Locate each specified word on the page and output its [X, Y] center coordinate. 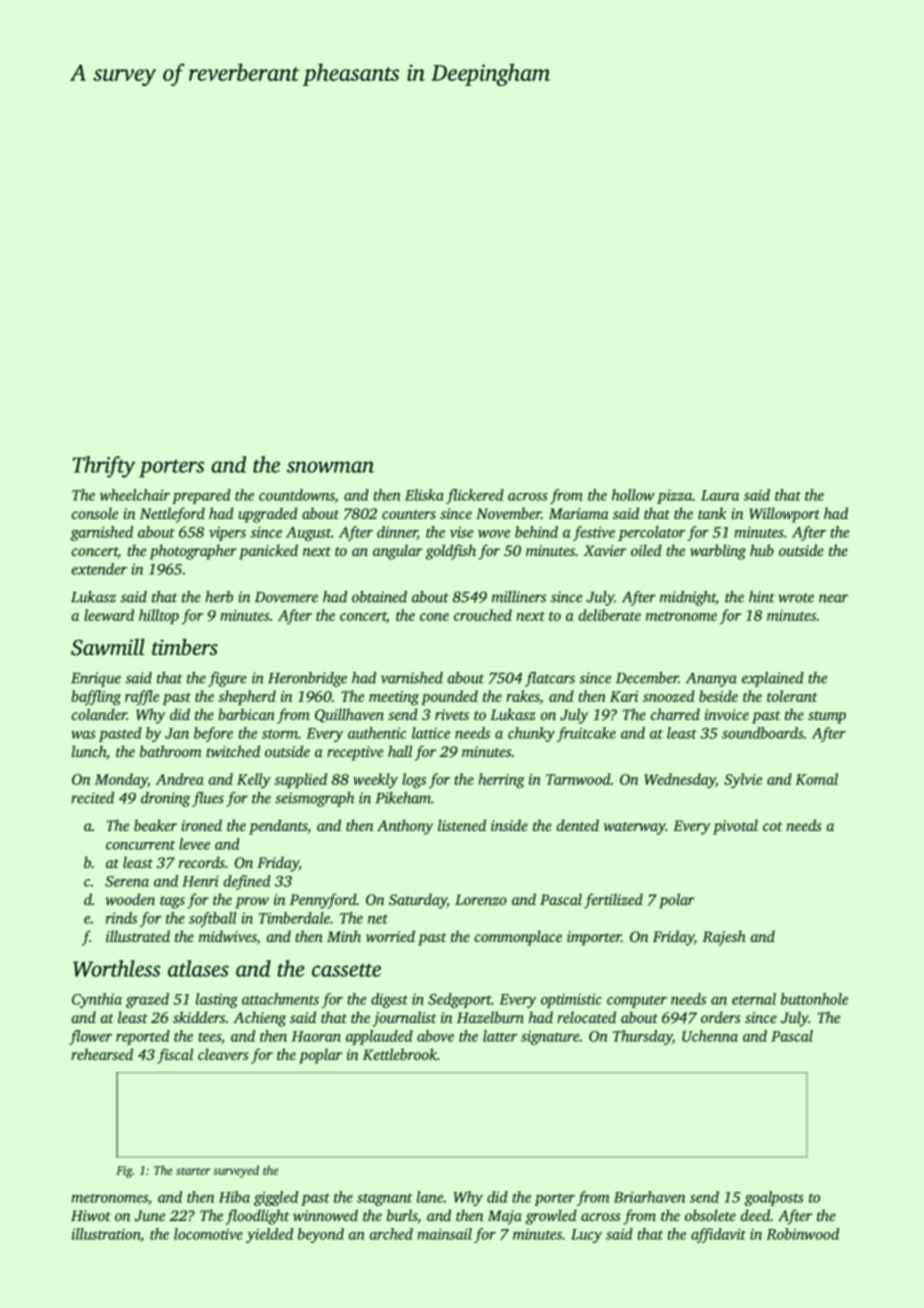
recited [92, 798]
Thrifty [104, 467]
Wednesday [680, 781]
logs [414, 781]
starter [193, 1171]
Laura [720, 495]
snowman [330, 467]
